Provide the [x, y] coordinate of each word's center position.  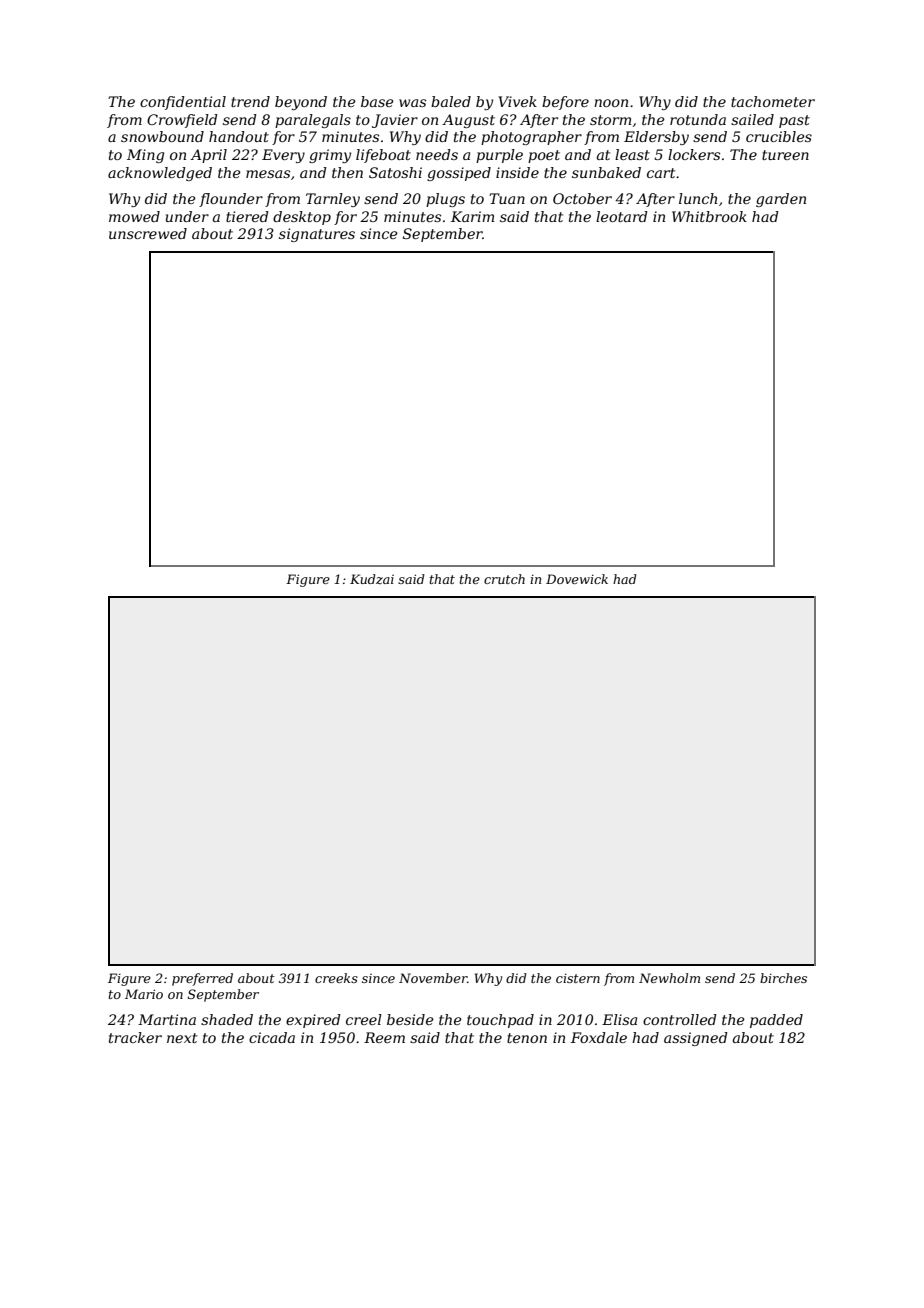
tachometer [773, 101]
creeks [336, 978]
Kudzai [372, 579]
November [433, 978]
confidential [183, 103]
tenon [527, 1038]
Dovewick [577, 579]
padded [776, 1021]
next [182, 1038]
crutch [504, 579]
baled [451, 101]
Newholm [669, 978]
